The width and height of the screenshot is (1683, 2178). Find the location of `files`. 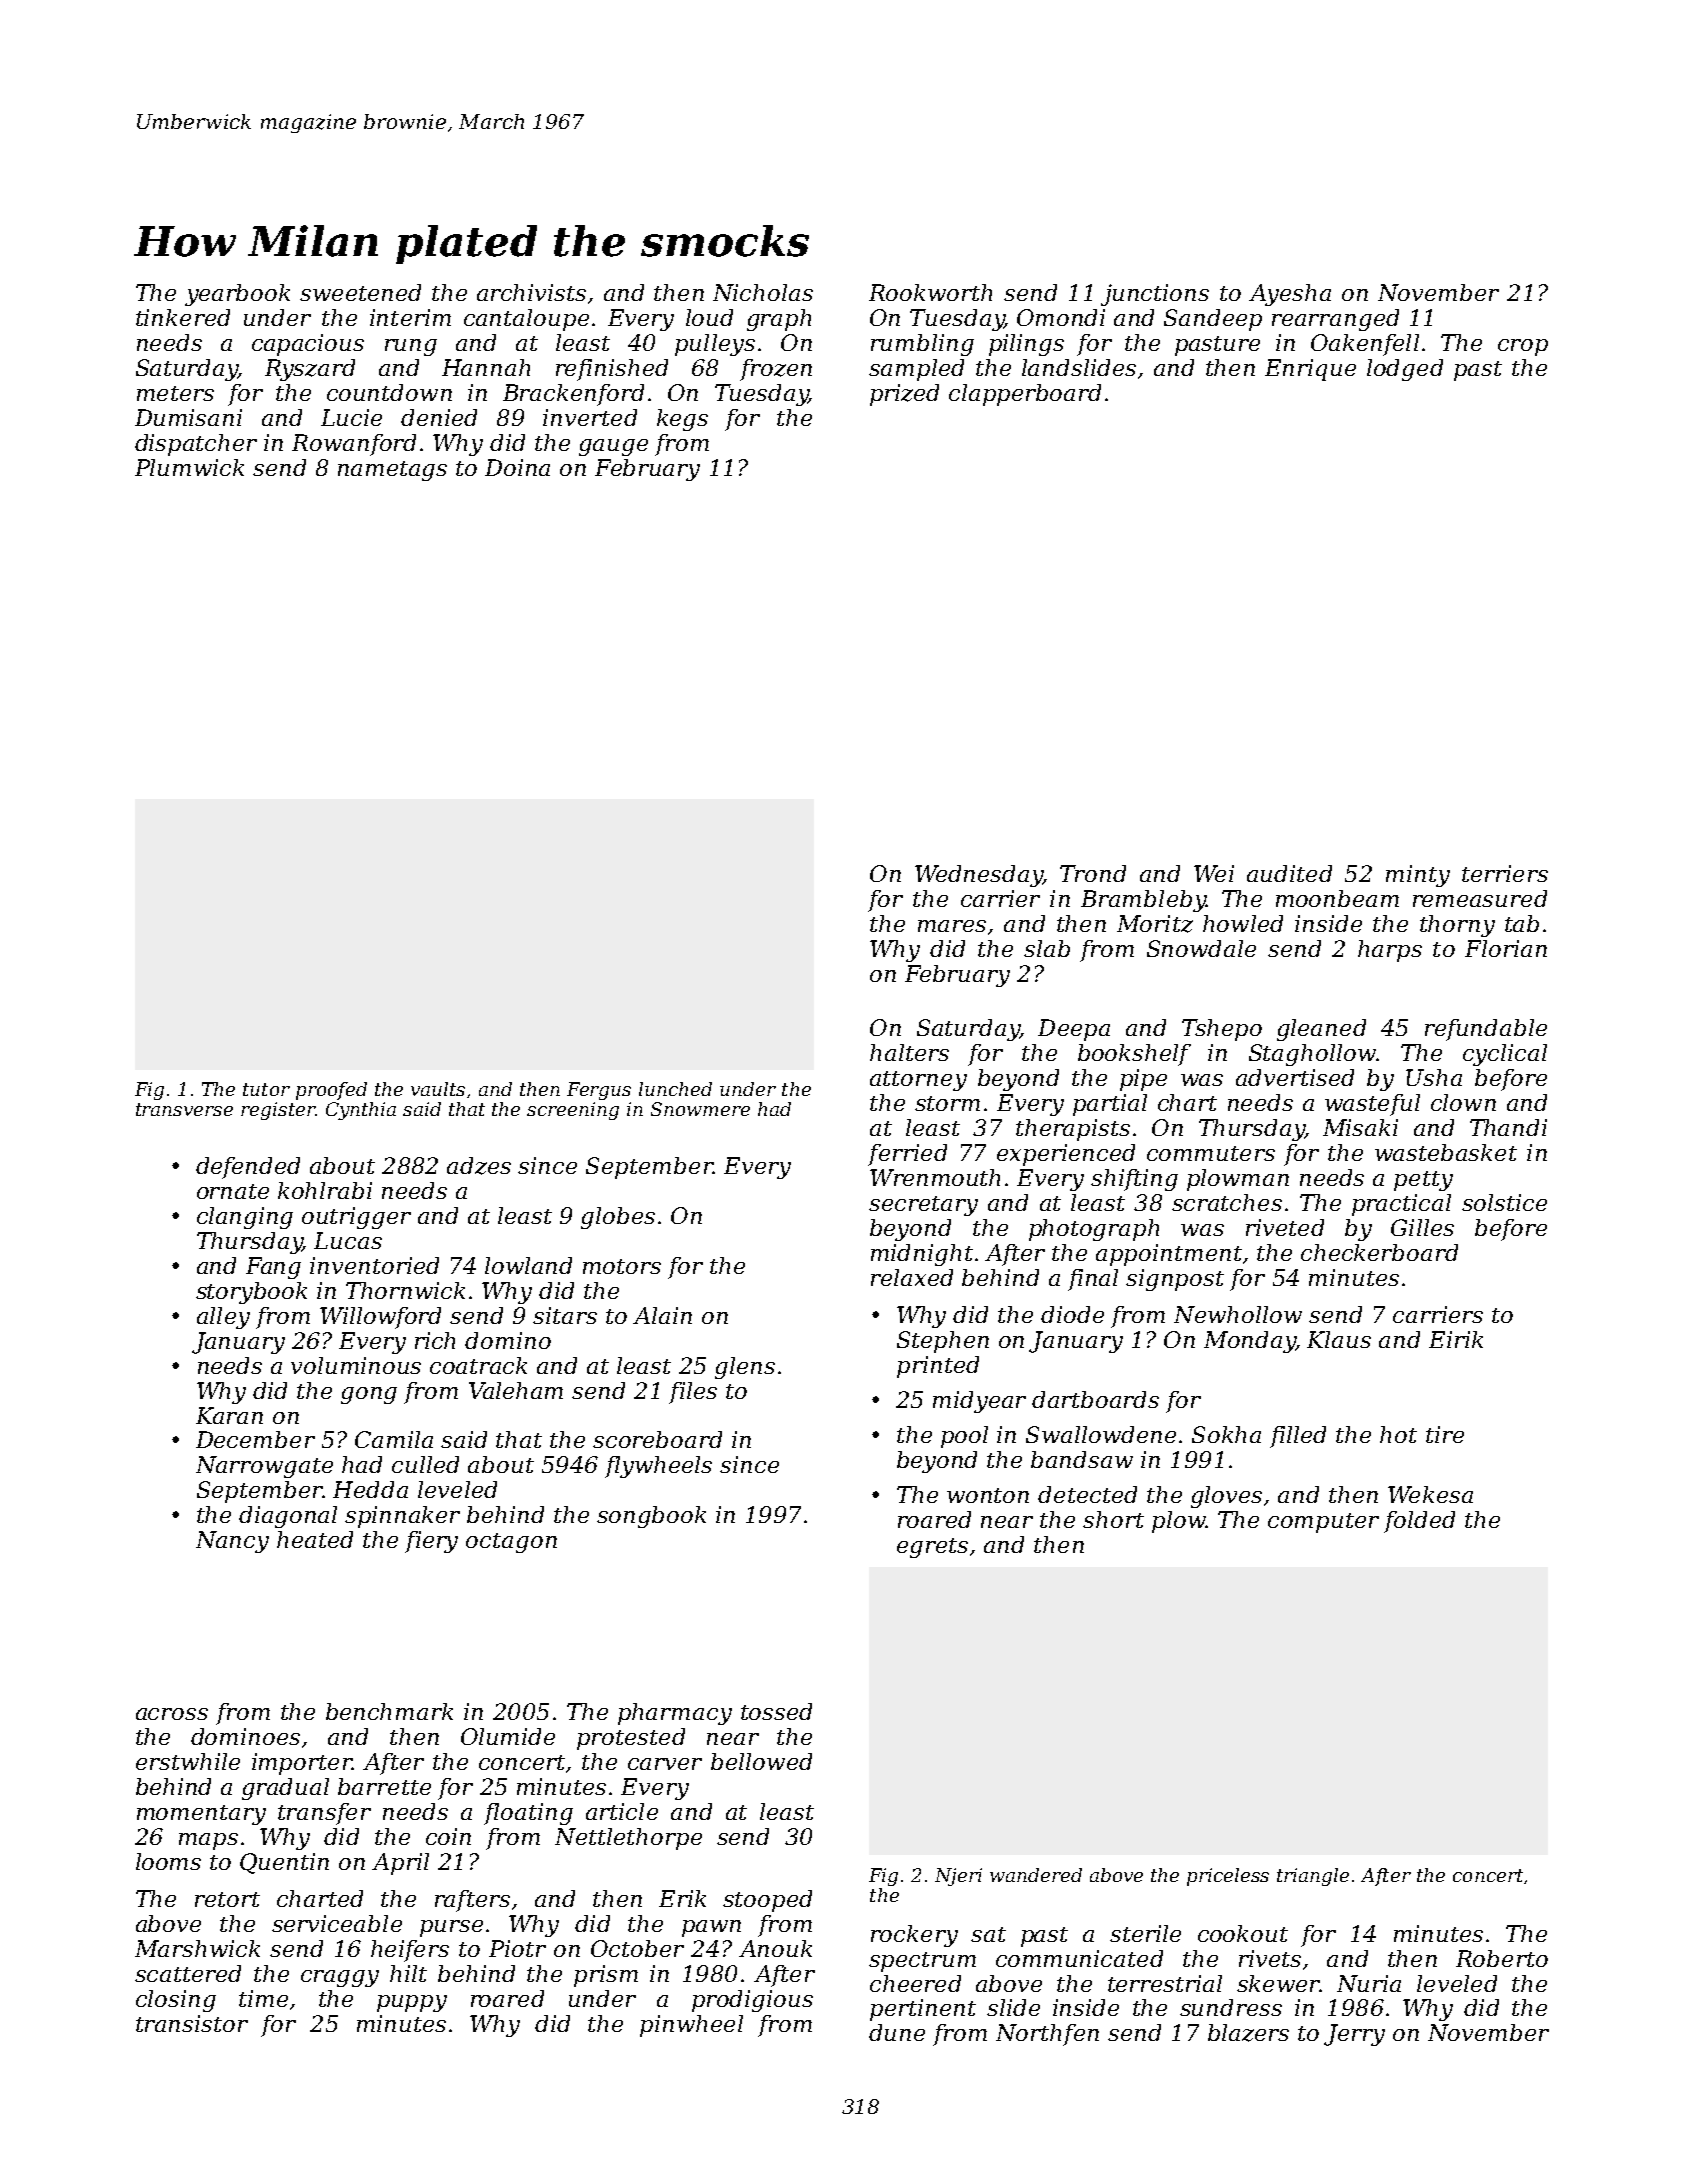

files is located at coordinates (693, 1393).
